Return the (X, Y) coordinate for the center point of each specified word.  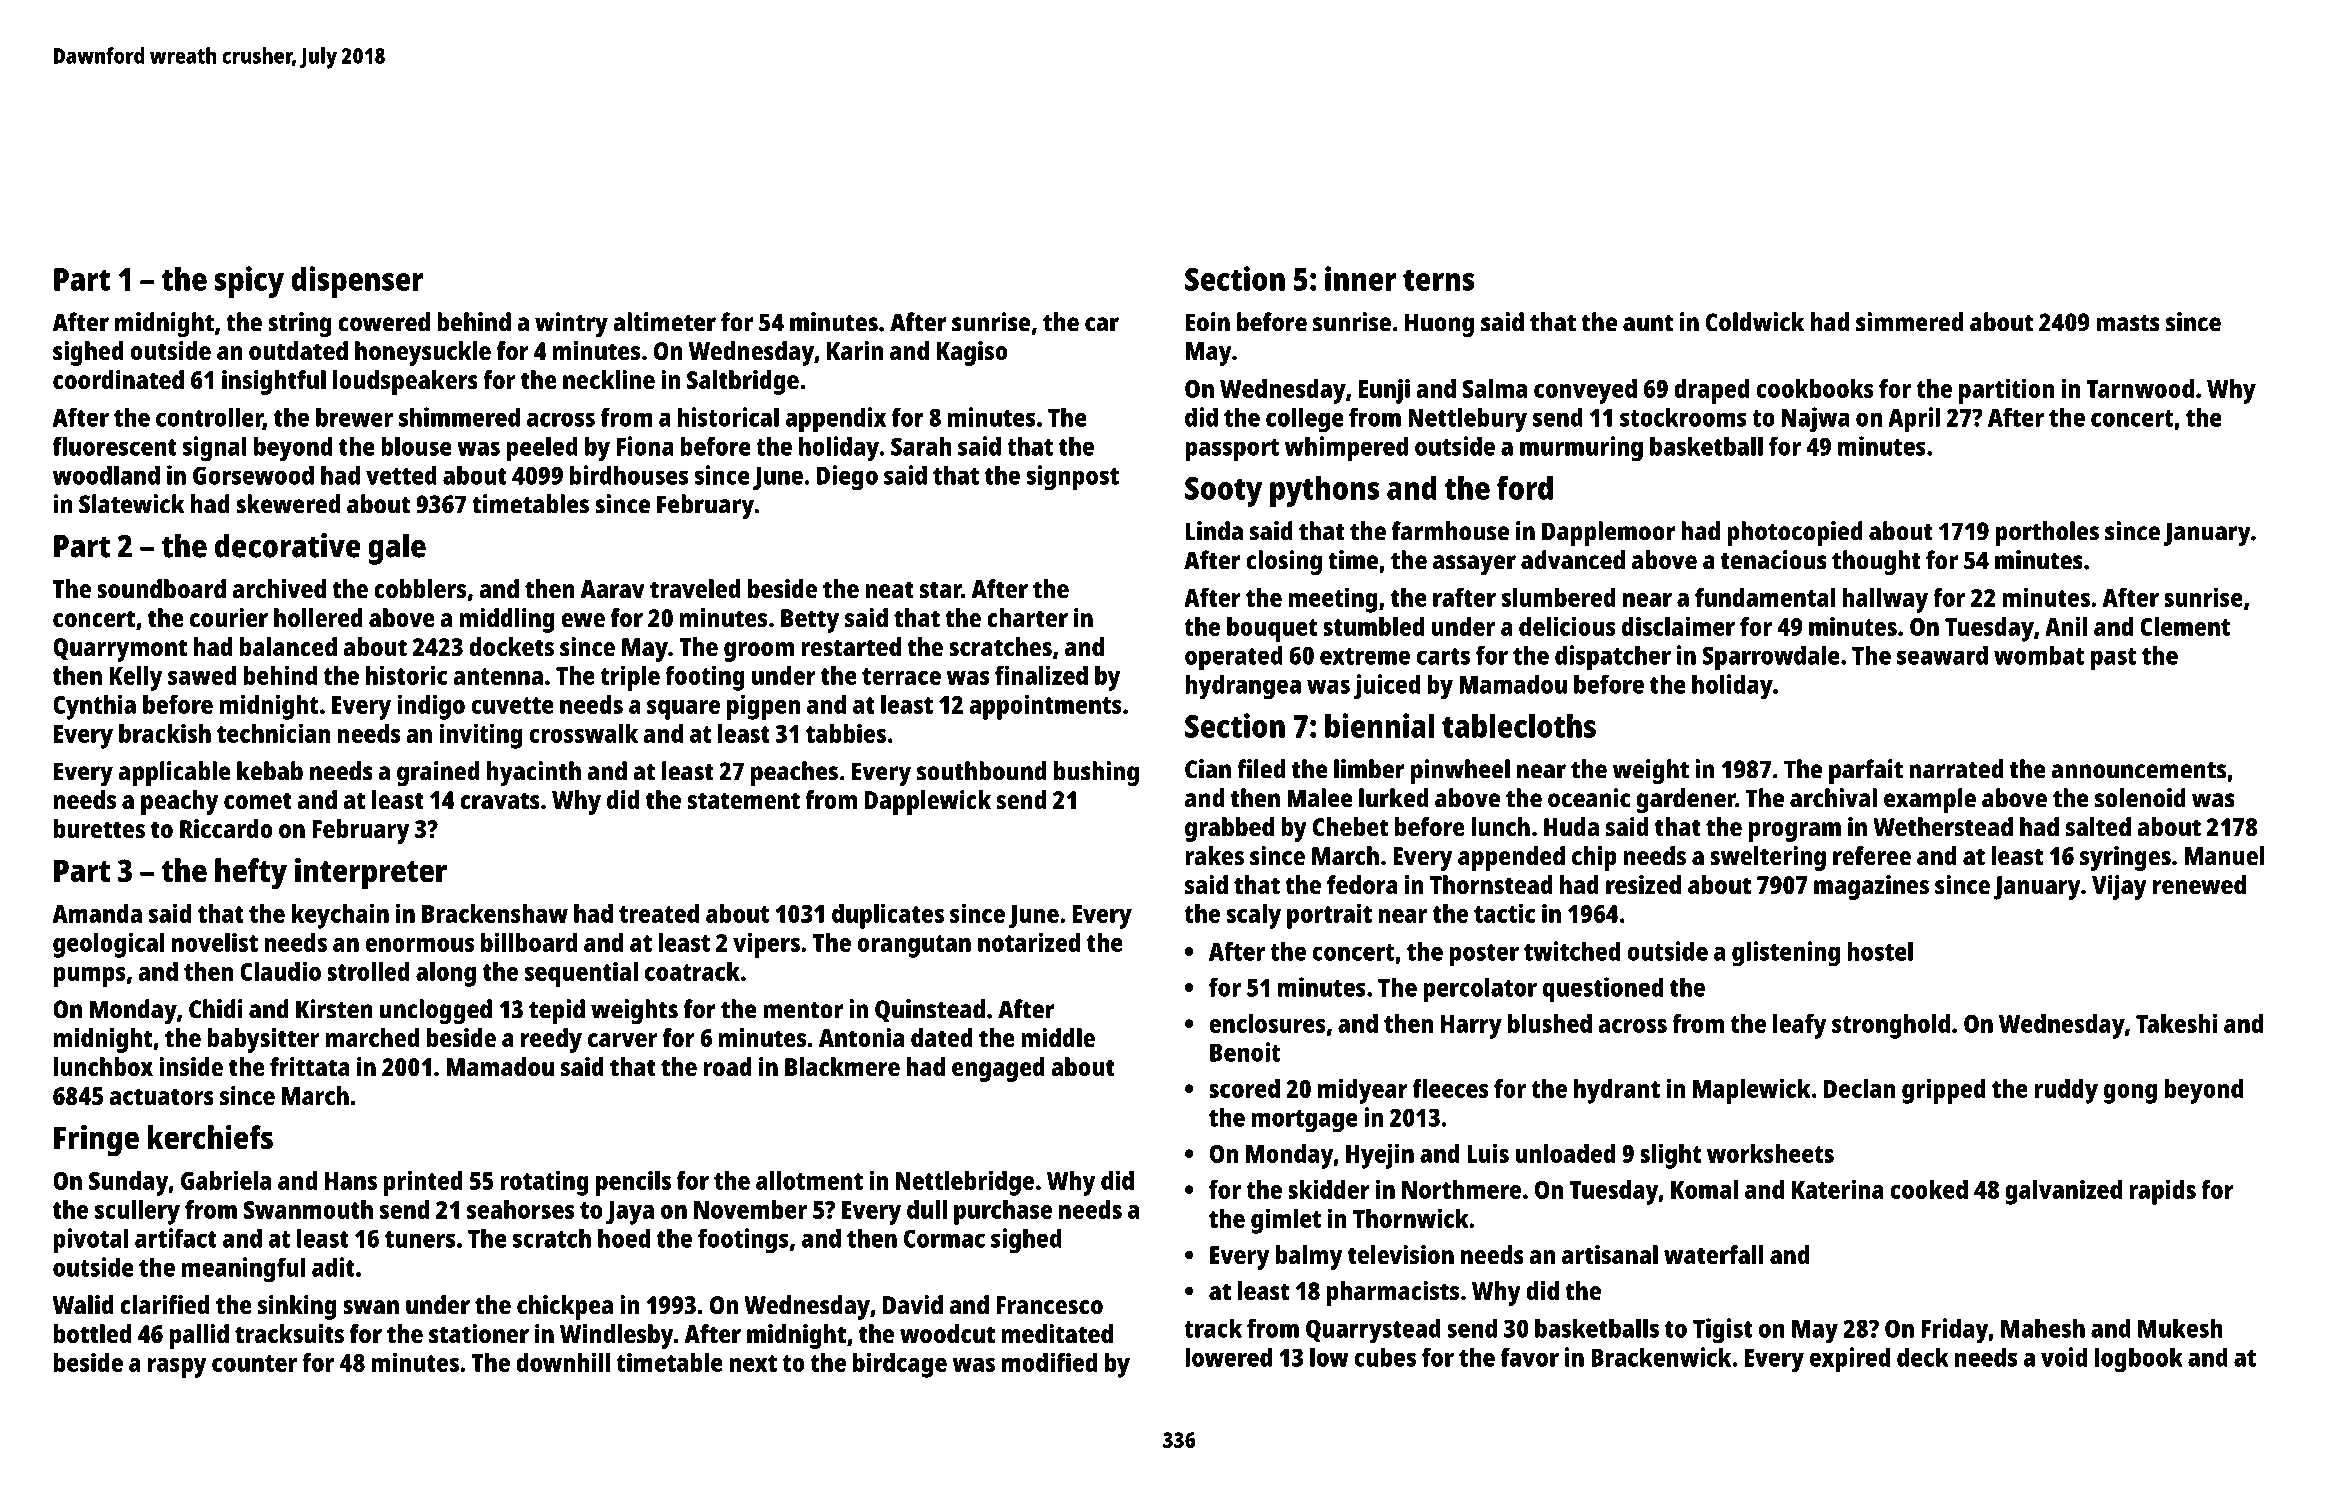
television (1401, 1254)
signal (215, 449)
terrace (901, 676)
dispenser (357, 282)
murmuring (1581, 448)
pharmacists (1393, 1293)
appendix (835, 420)
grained (438, 773)
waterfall (1714, 1254)
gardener (1686, 800)
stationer (479, 1333)
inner (1361, 278)
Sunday (128, 1183)
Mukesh (2180, 1328)
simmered (1909, 322)
